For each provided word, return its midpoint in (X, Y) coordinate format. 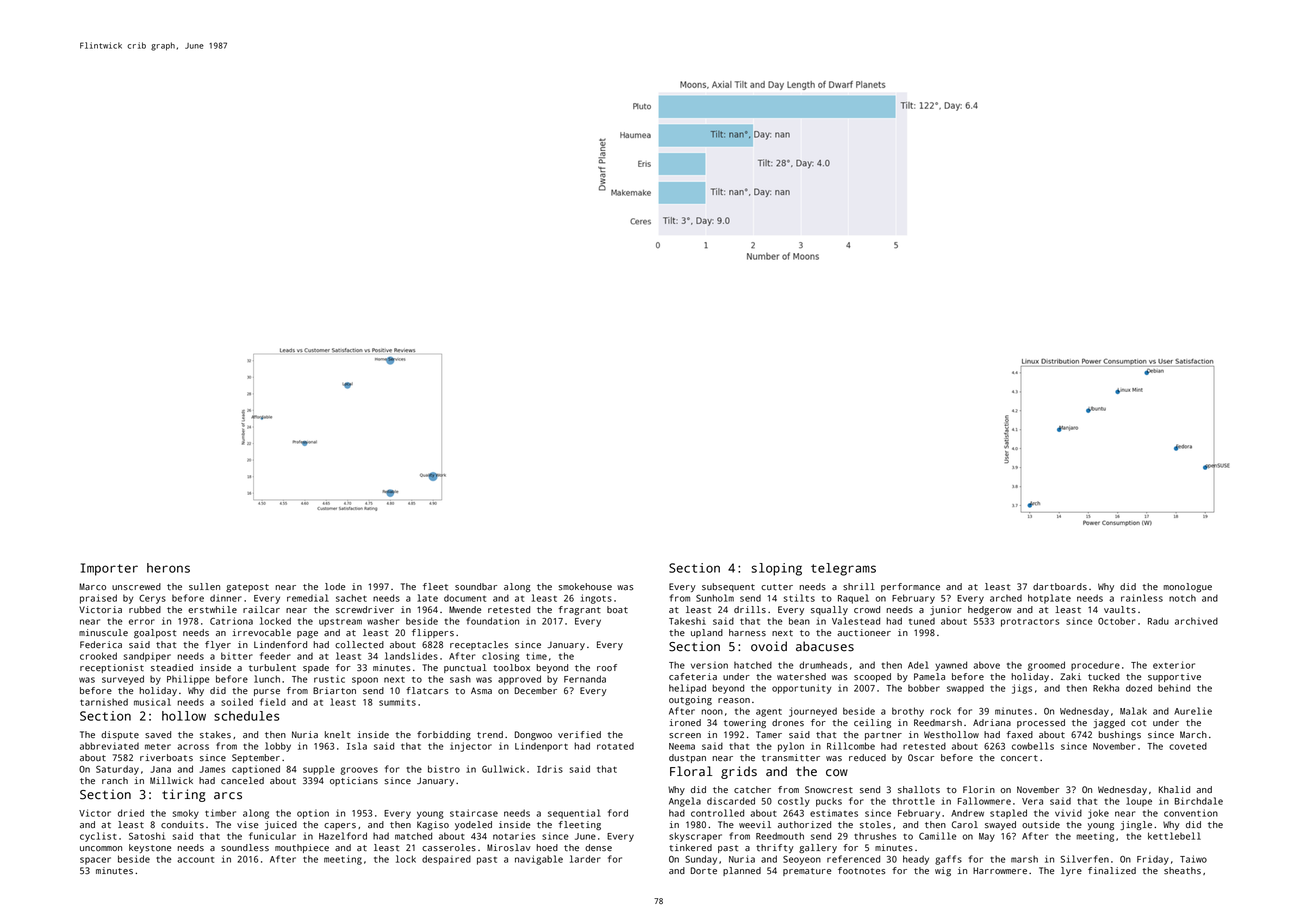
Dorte (704, 870)
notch (1182, 598)
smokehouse (585, 587)
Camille (938, 836)
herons (168, 568)
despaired (446, 860)
